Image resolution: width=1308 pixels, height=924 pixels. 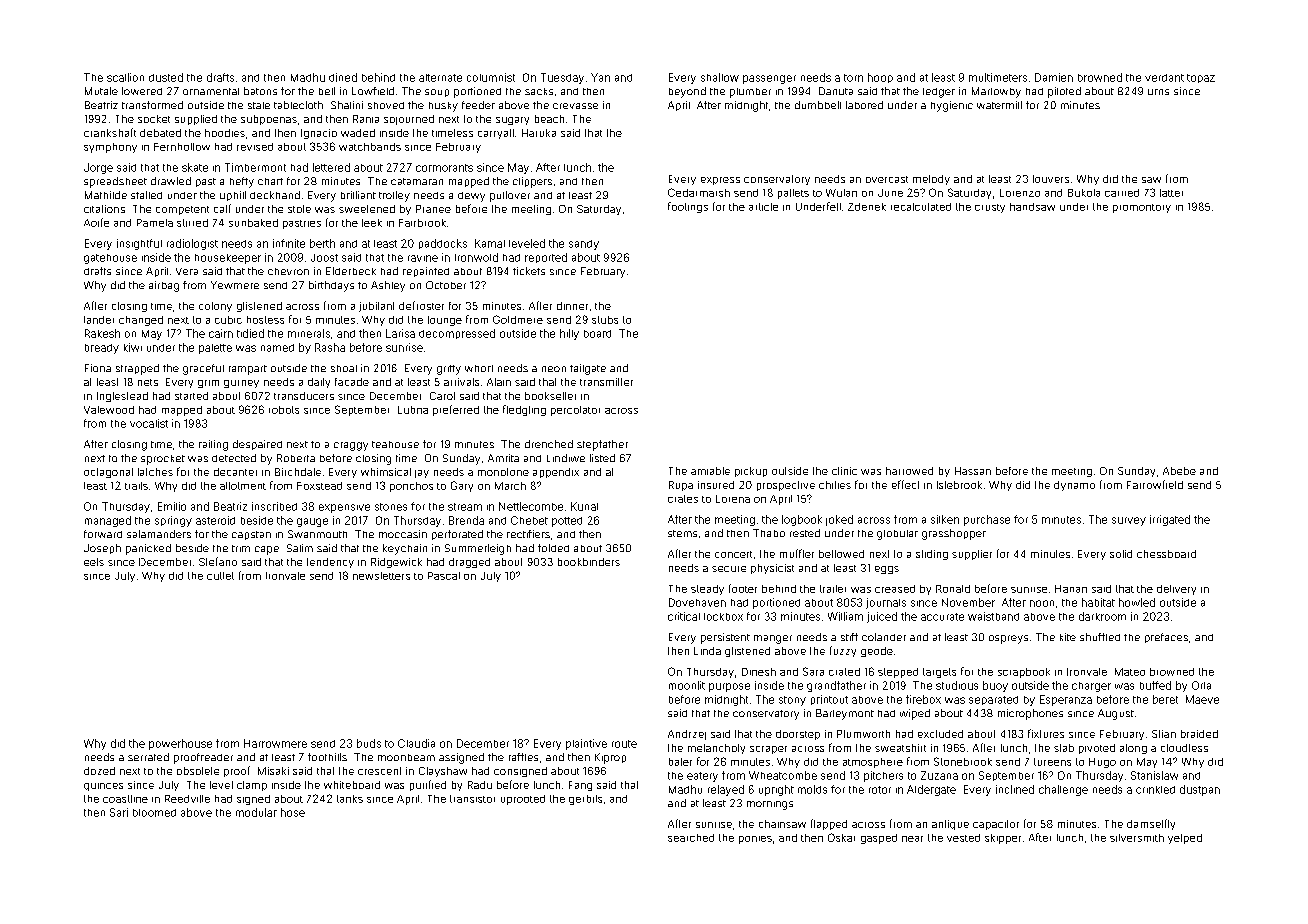 I want to click on stale, so click(x=259, y=105).
